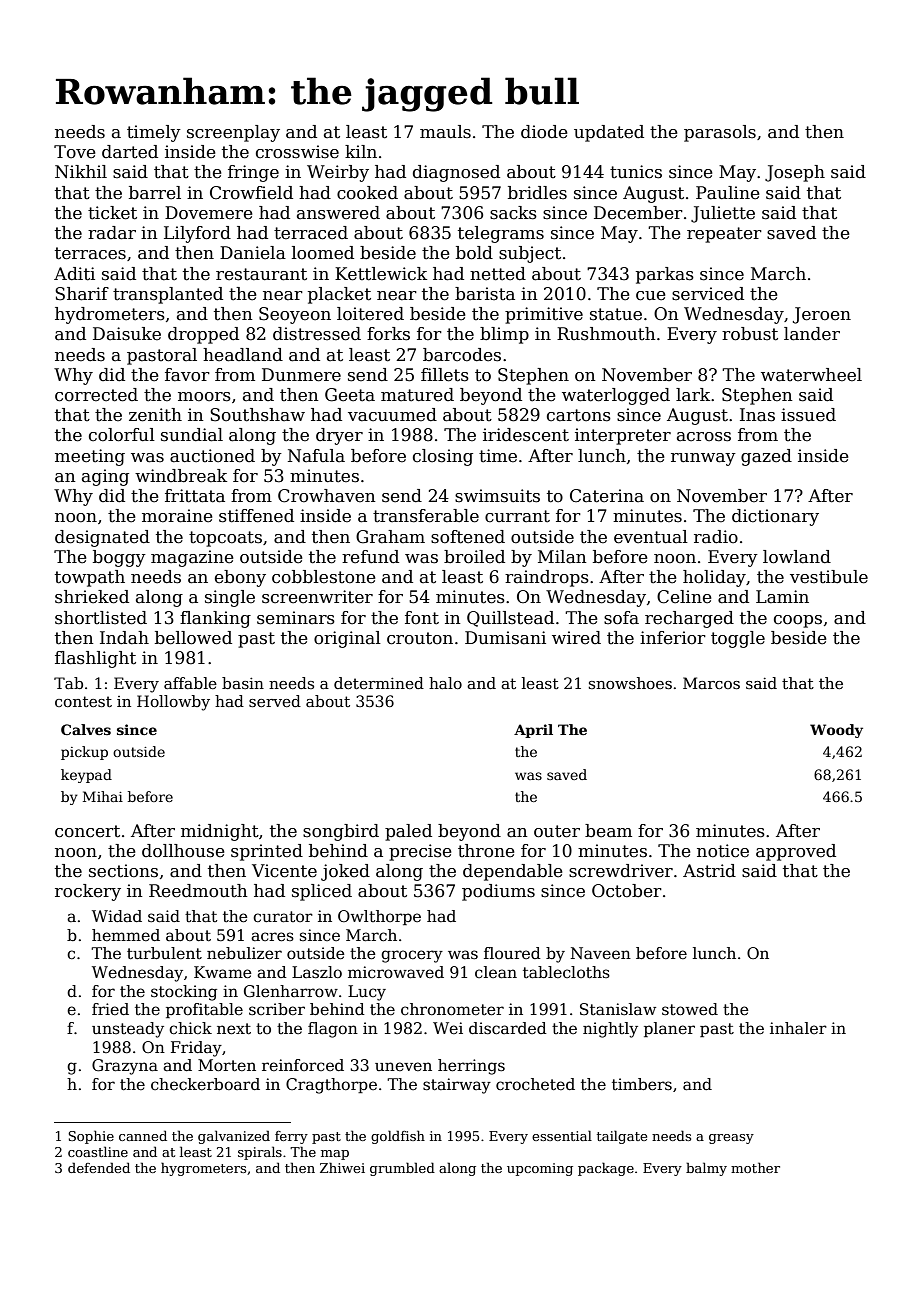  What do you see at coordinates (690, 1009) in the image?
I see `stowed` at bounding box center [690, 1009].
